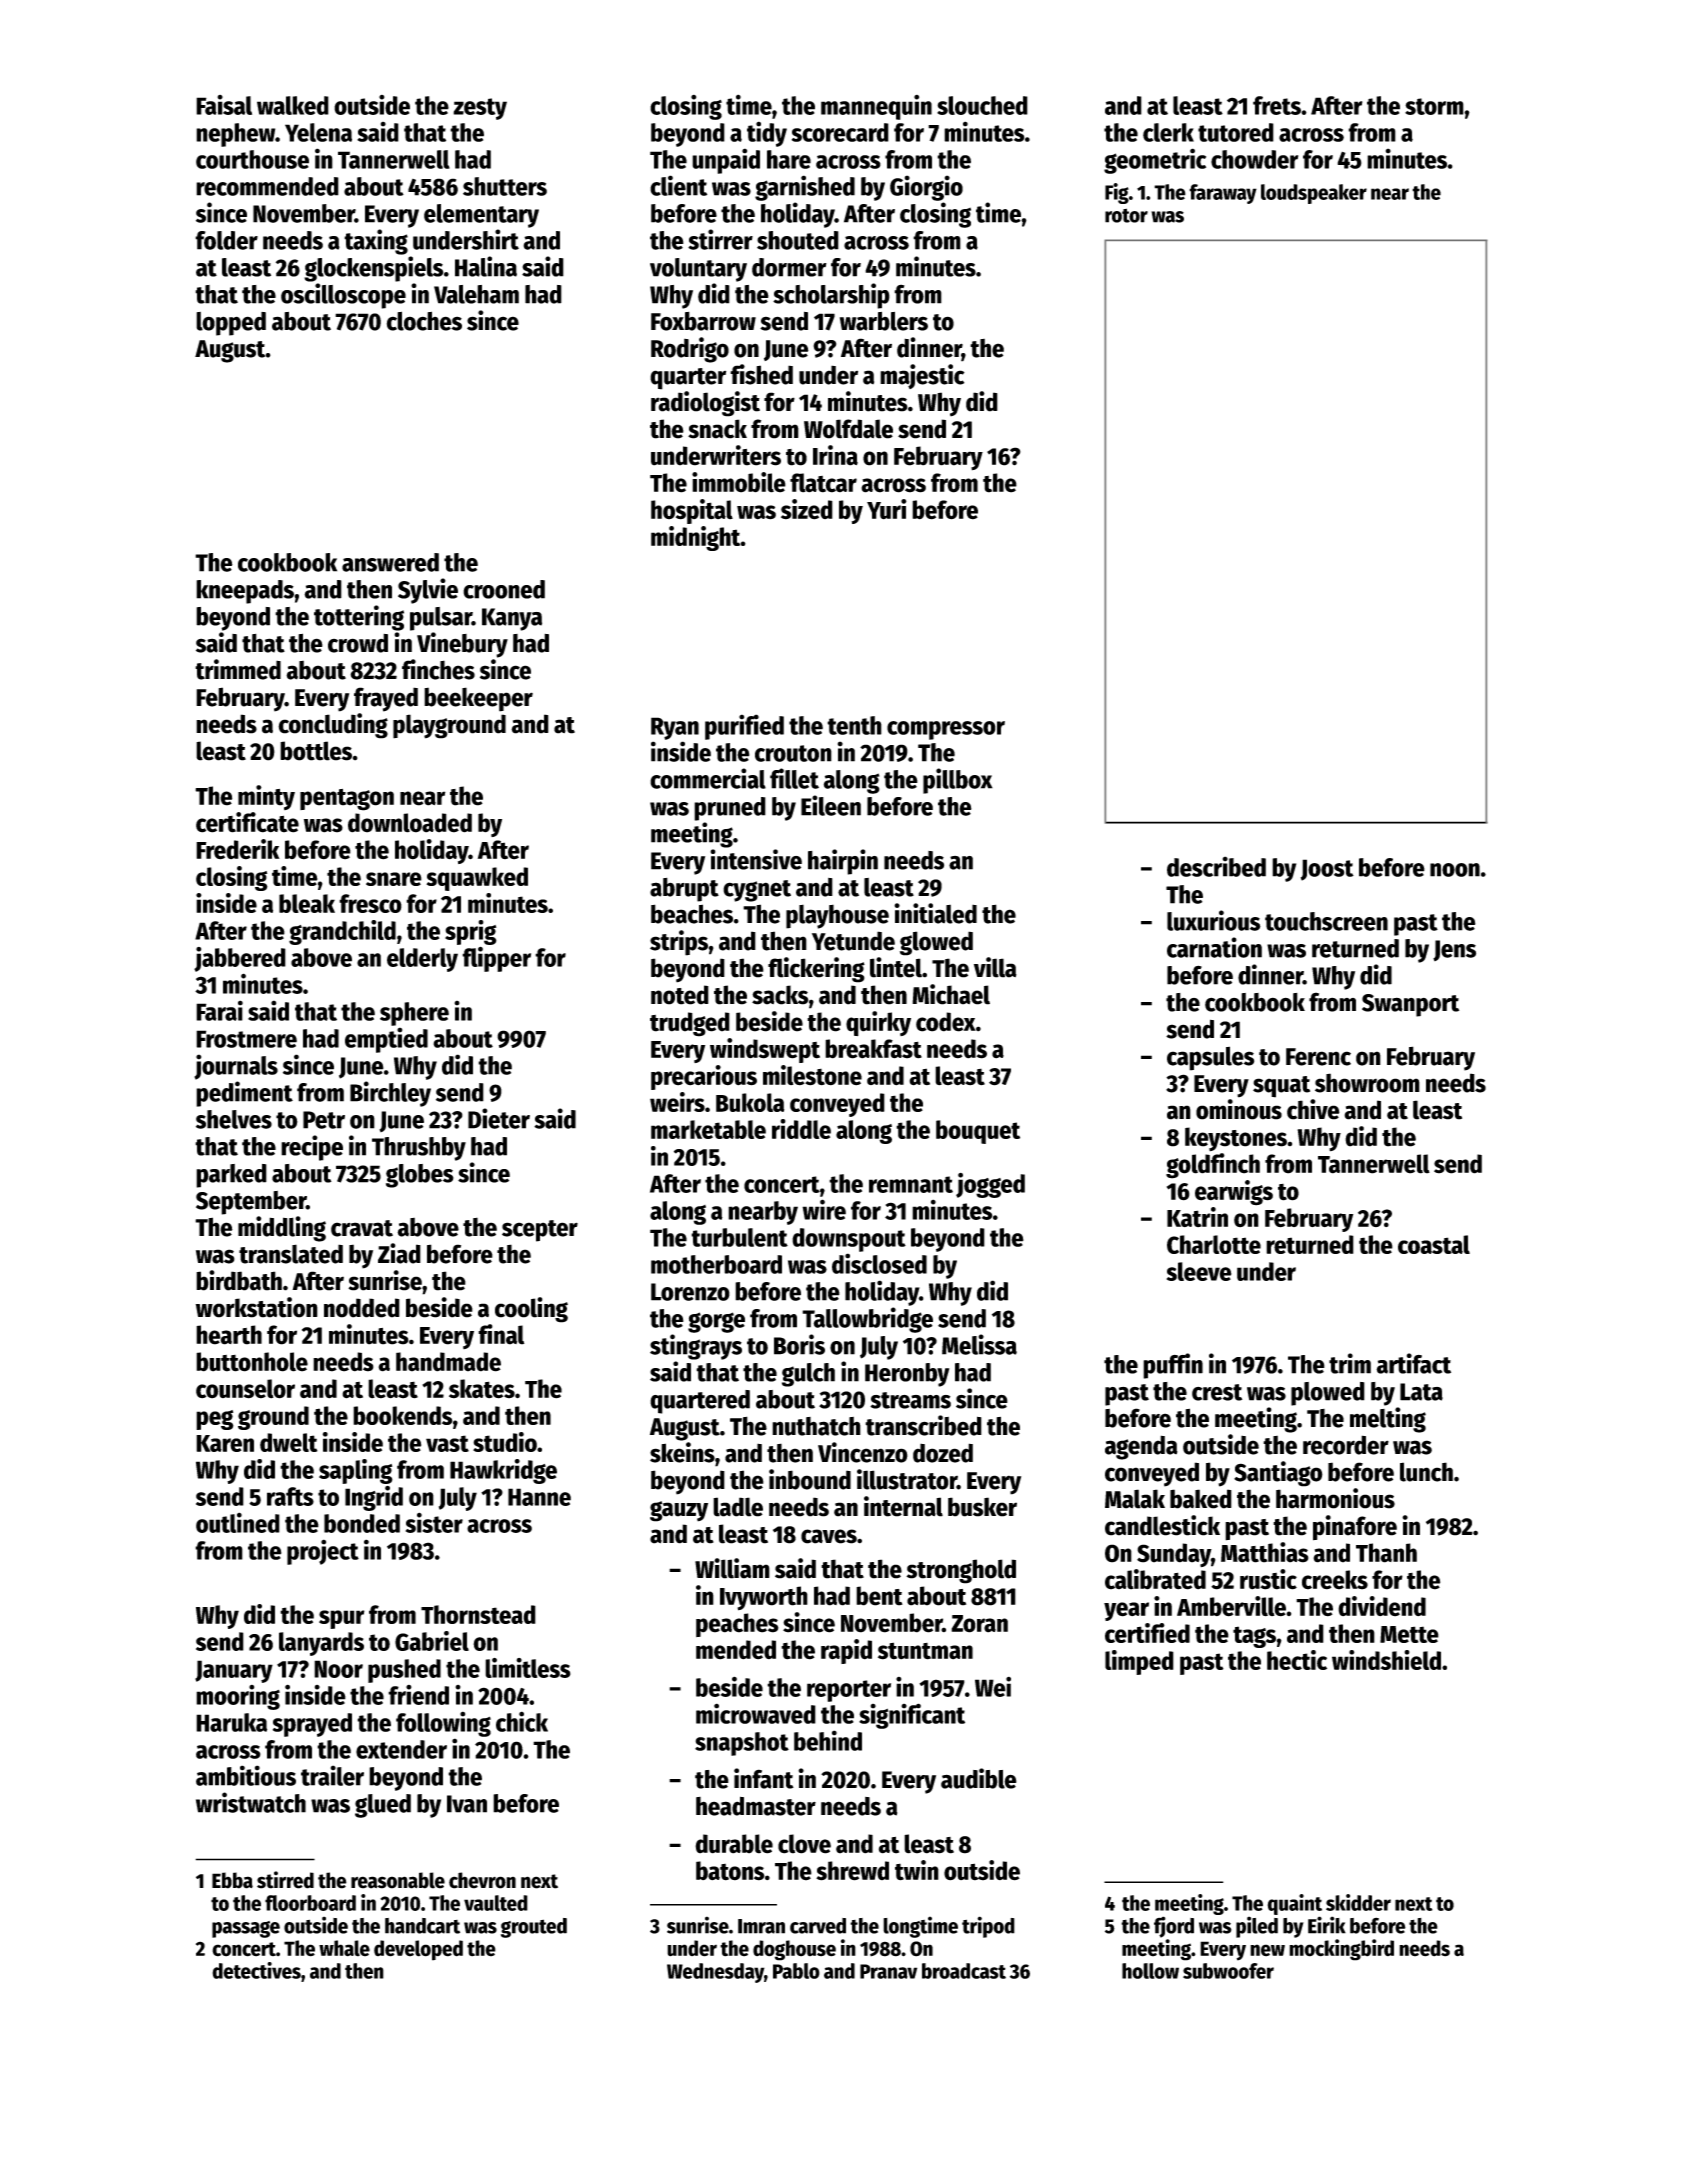 This document has height=2178, width=1683. I want to click on broadcast, so click(964, 1971).
